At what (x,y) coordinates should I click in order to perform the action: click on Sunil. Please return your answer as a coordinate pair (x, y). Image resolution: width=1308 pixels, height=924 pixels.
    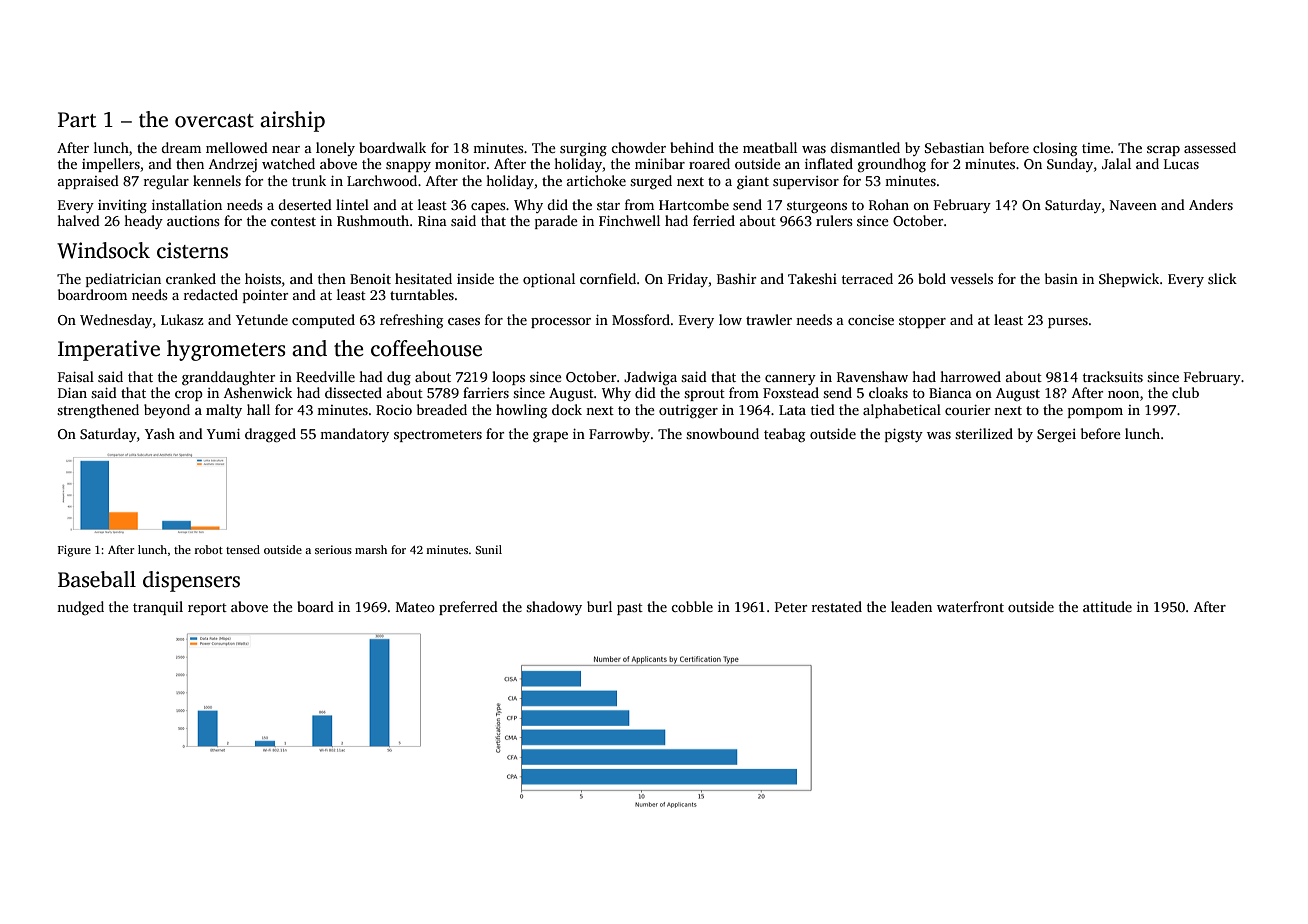
    Looking at the image, I should click on (488, 549).
